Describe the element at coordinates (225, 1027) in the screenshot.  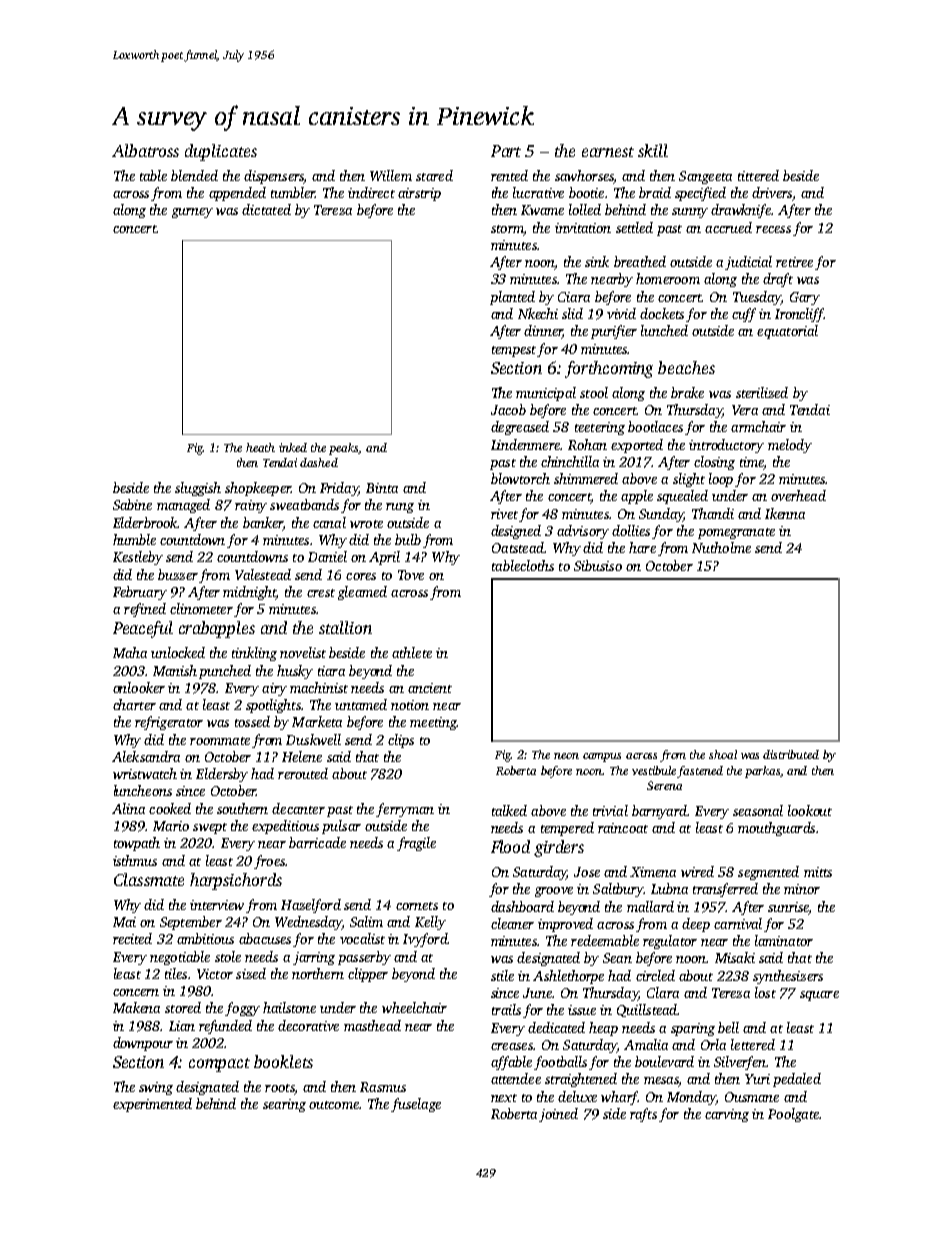
I see `refunded` at that location.
